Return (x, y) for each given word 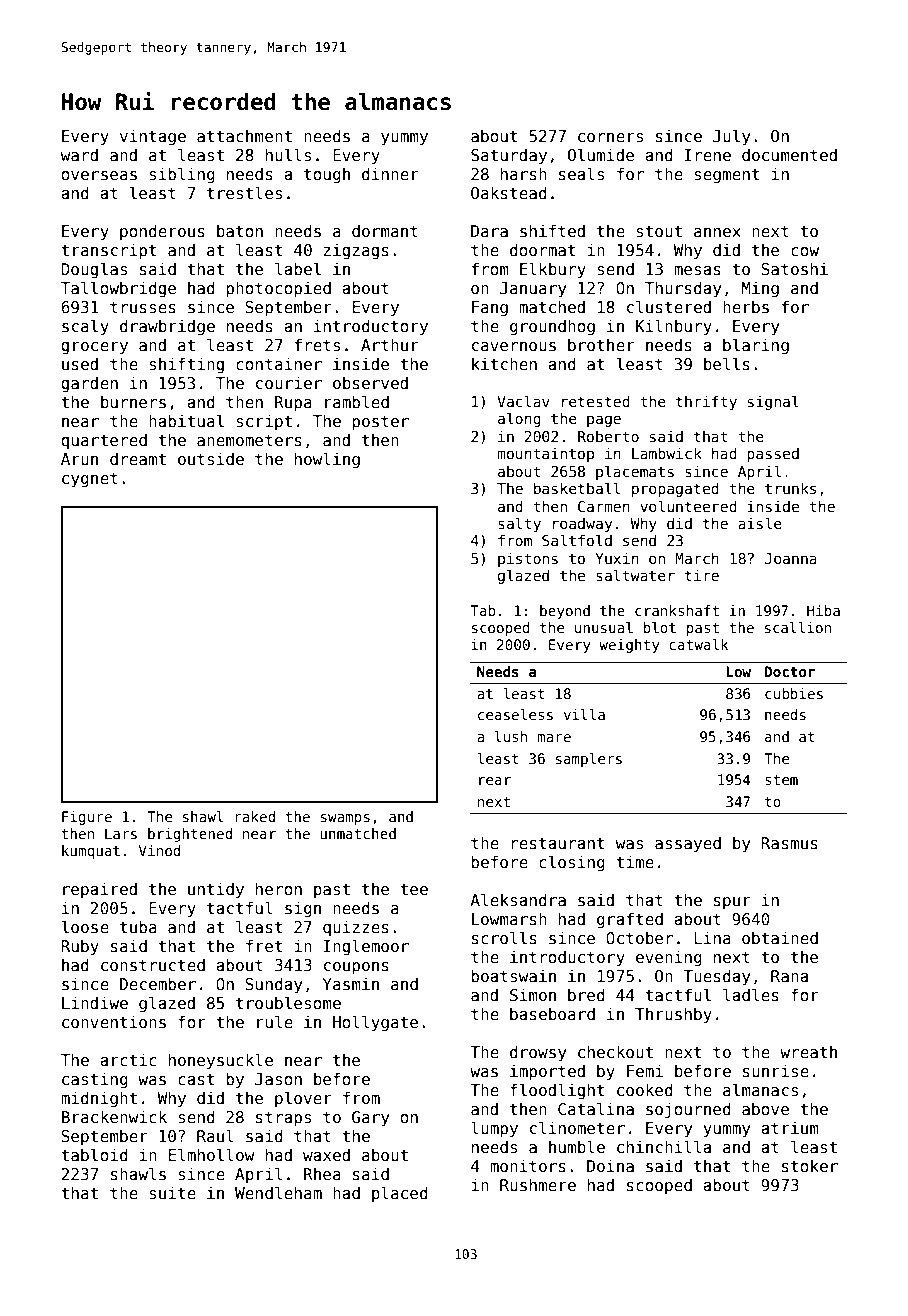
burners (133, 402)
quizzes (356, 928)
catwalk (698, 644)
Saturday (509, 156)
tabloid (94, 1155)
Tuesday (717, 977)
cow (805, 252)
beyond (565, 612)
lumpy (494, 1129)
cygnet (90, 480)
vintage (153, 137)
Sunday (274, 985)
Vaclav (523, 401)
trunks (790, 488)
